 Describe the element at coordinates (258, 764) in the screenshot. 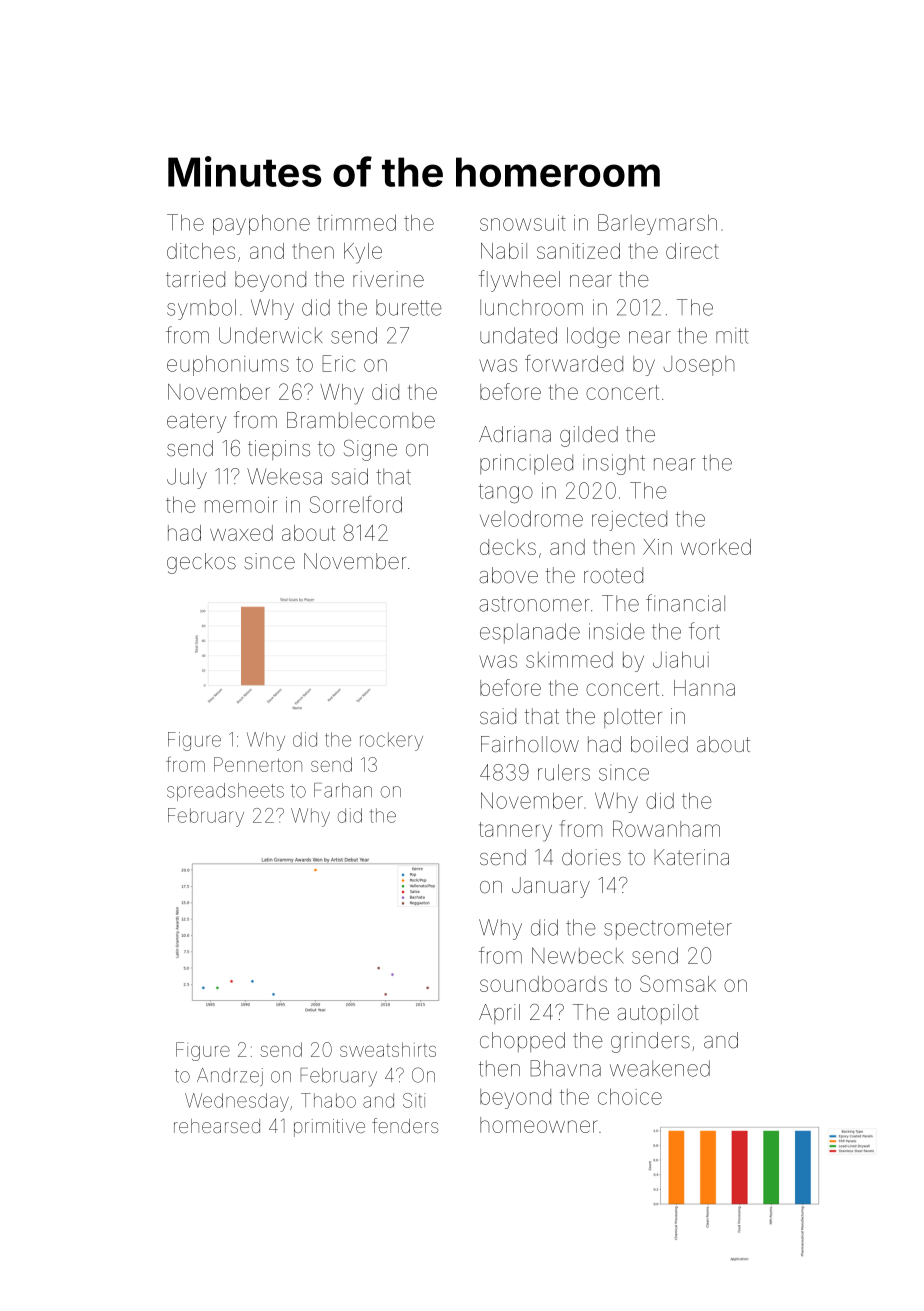

I see `Pennerton` at that location.
